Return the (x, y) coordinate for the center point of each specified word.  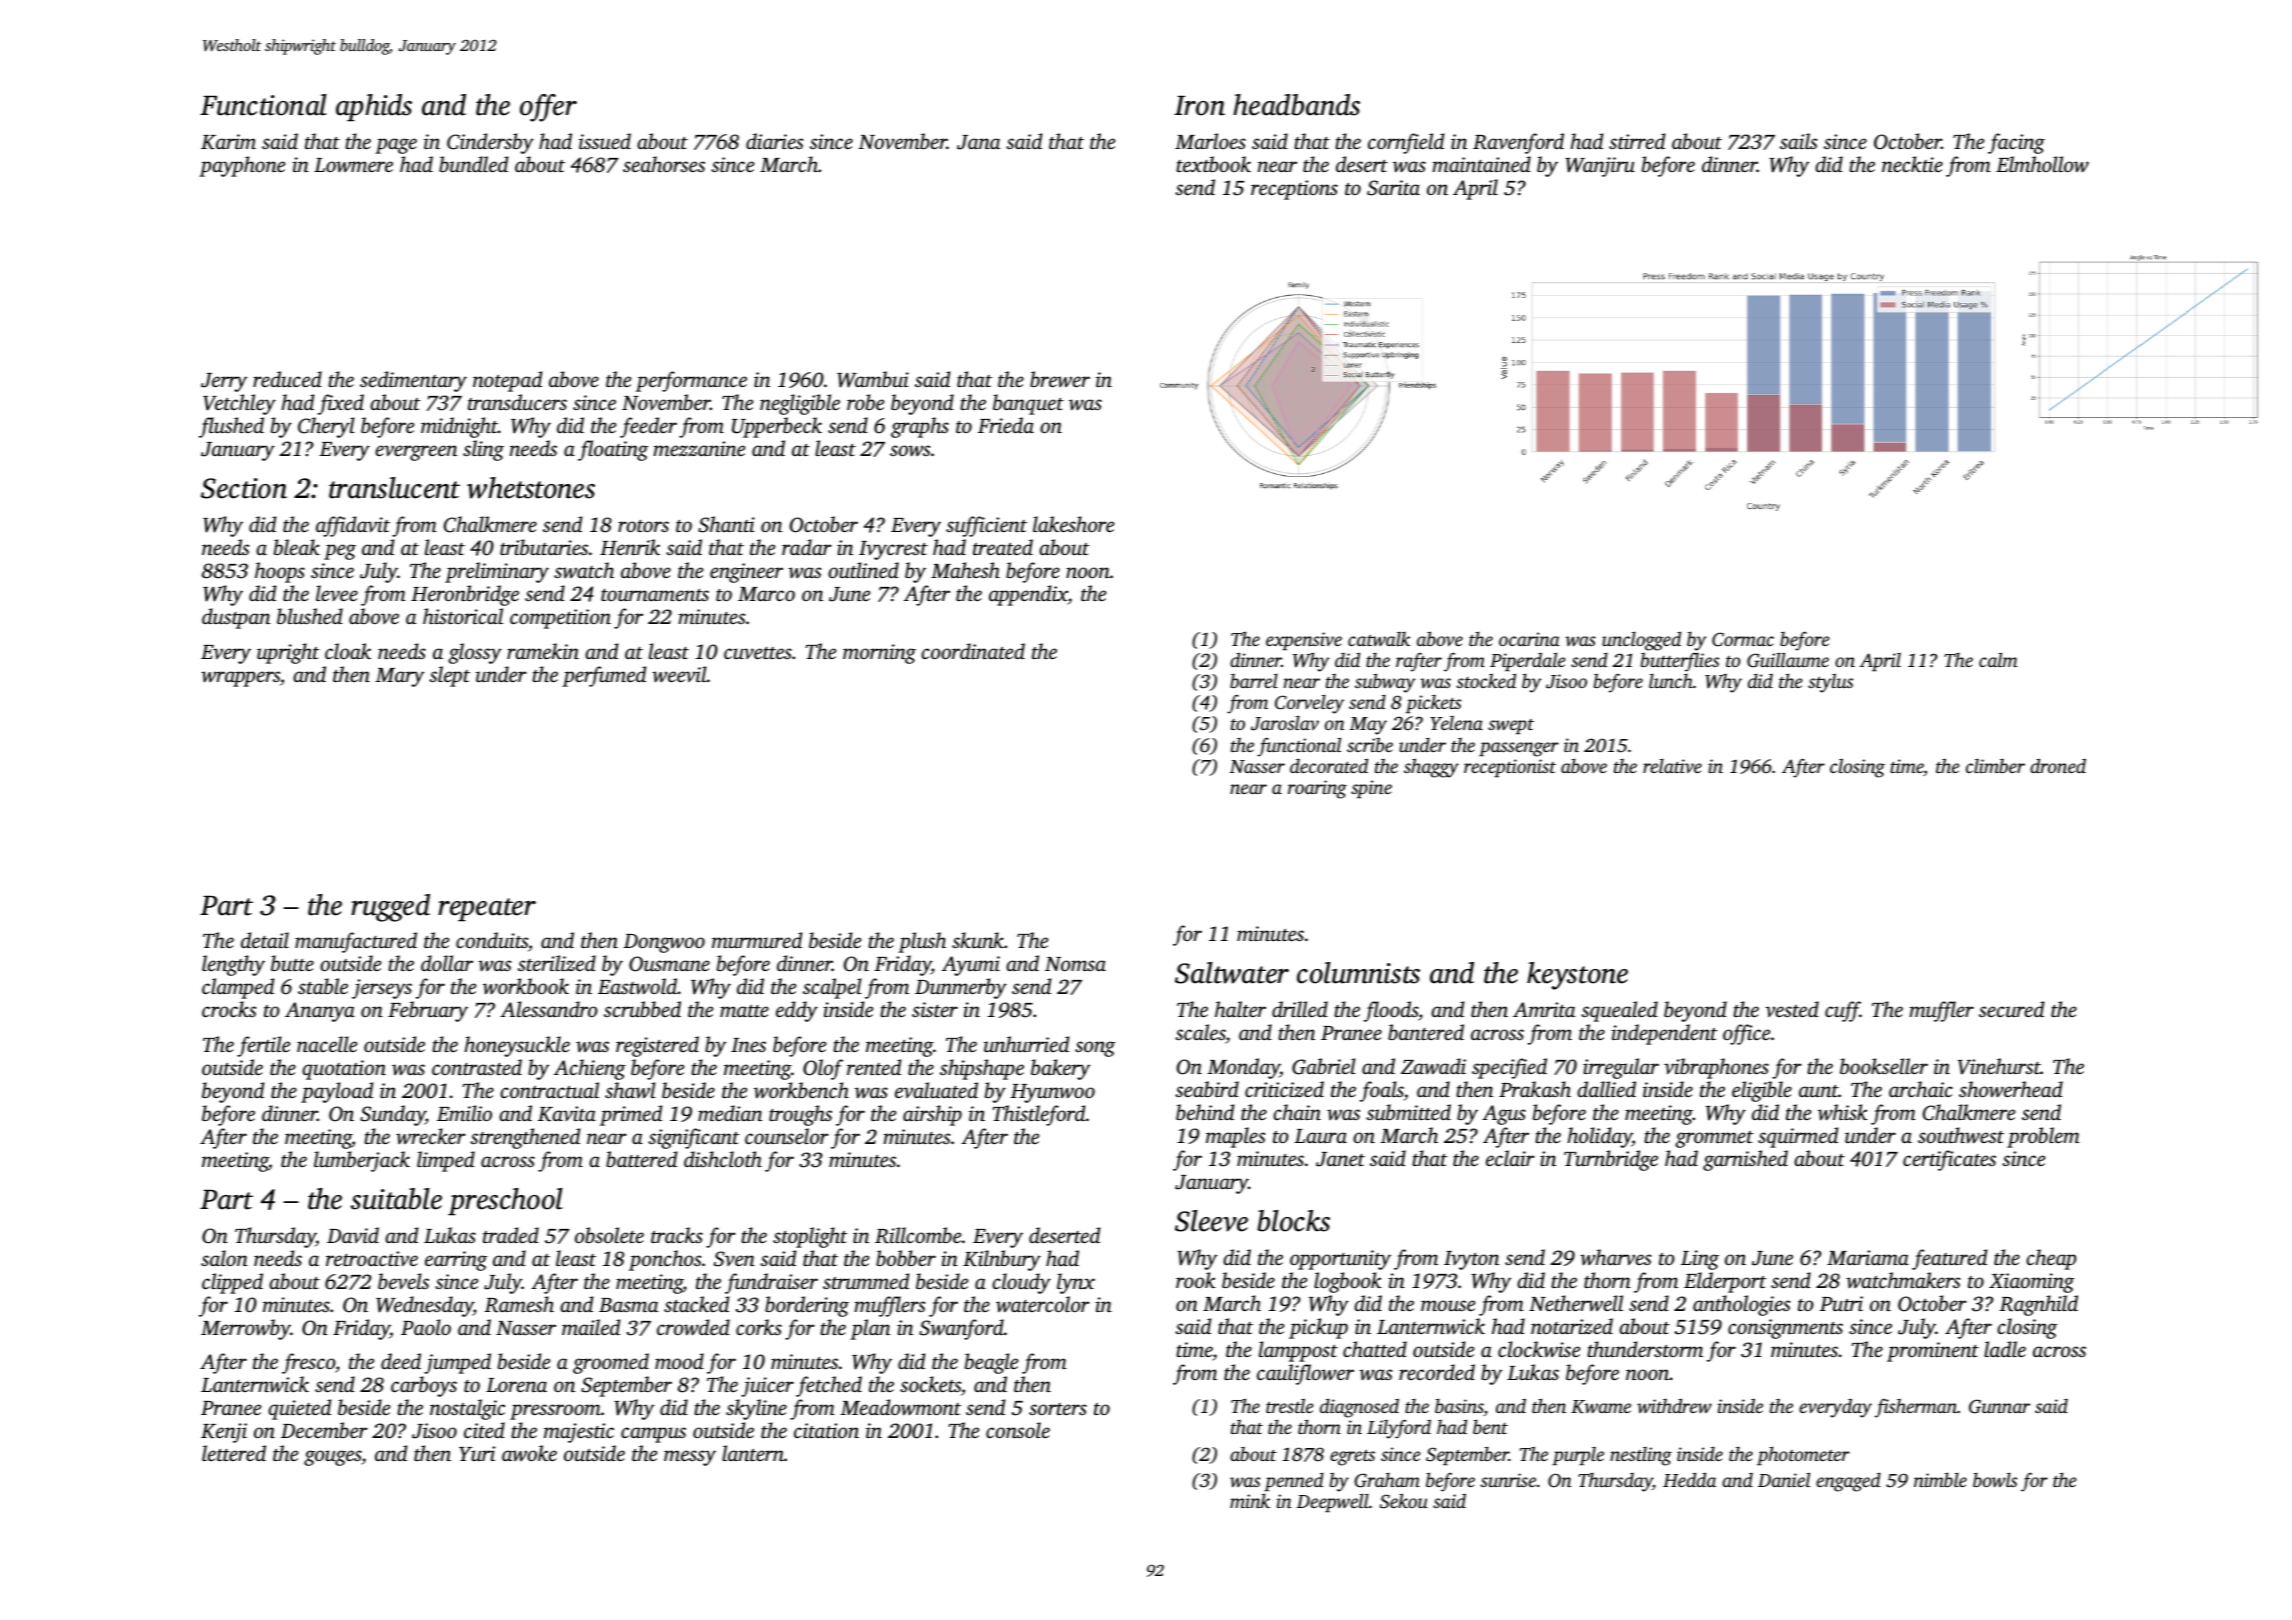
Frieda (1006, 425)
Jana (978, 142)
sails (1798, 141)
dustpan (236, 618)
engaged (1848, 1482)
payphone (242, 166)
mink (1250, 1500)
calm (1998, 659)
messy (690, 1458)
